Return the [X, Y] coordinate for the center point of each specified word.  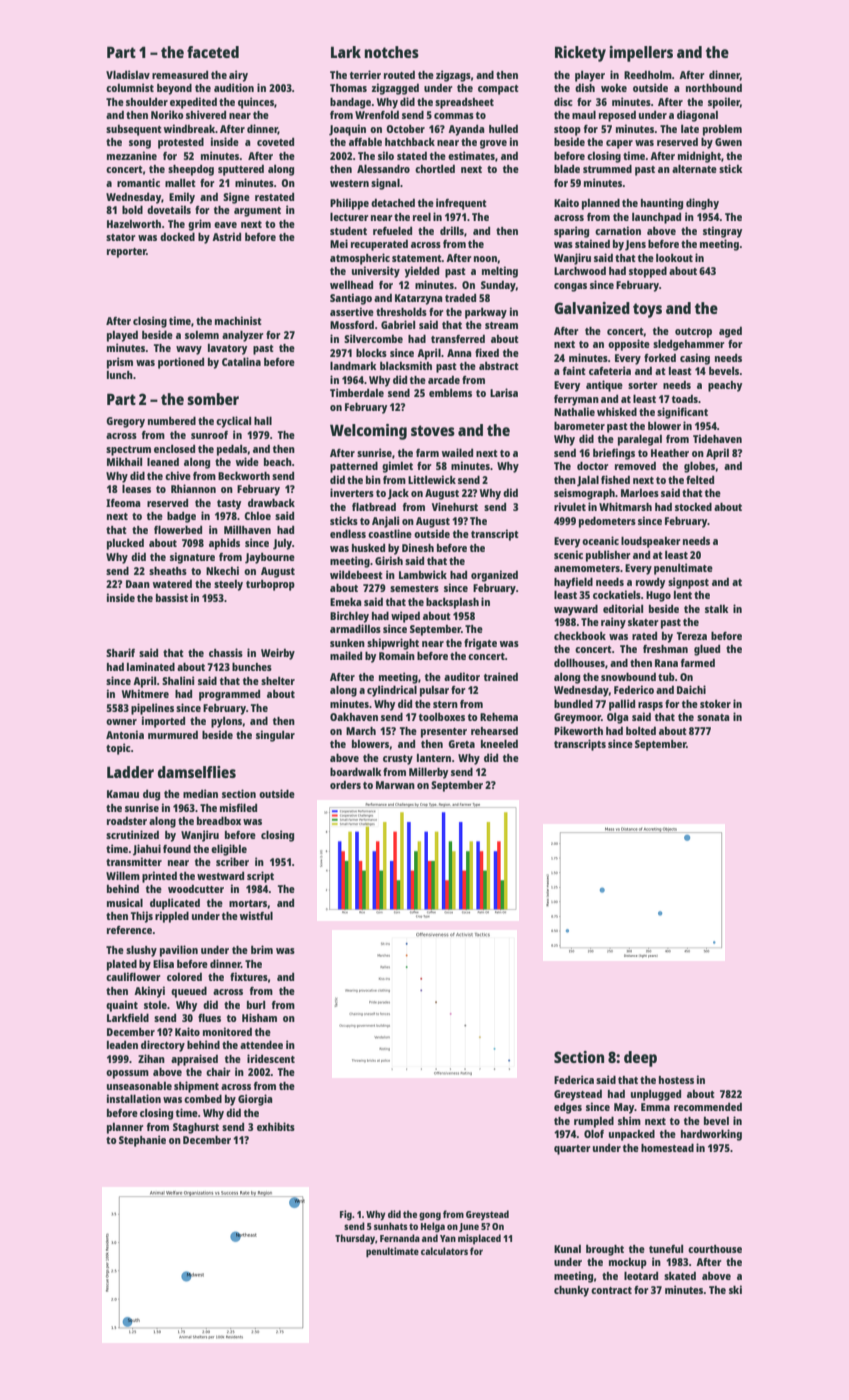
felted [700, 480]
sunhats [391, 1226]
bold [132, 209]
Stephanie [142, 1141]
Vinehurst [455, 506]
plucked [125, 544]
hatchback [410, 142]
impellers [641, 54]
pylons [227, 722]
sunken [347, 642]
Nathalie [574, 411]
